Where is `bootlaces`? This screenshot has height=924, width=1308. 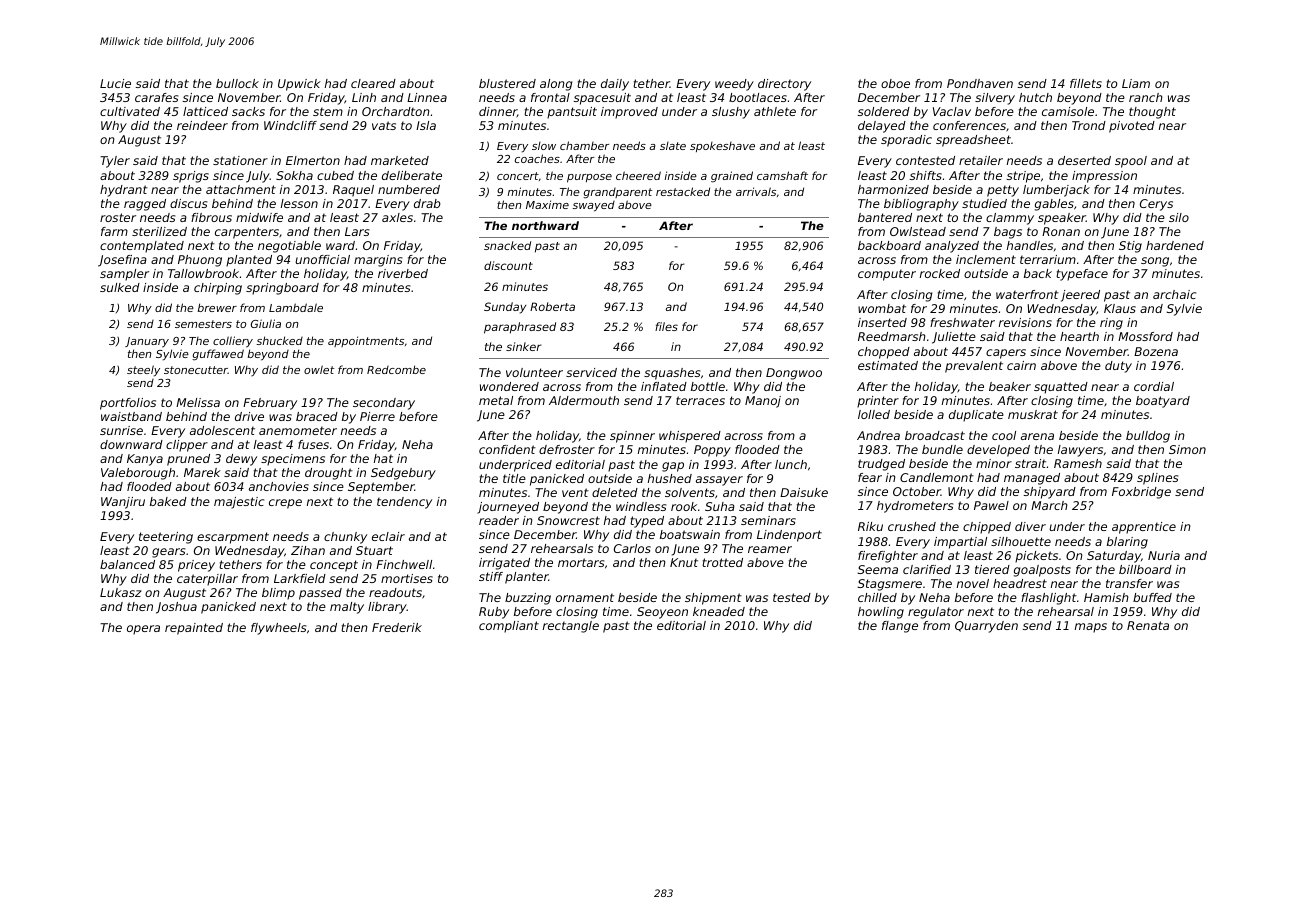
bootlaces is located at coordinates (758, 97).
